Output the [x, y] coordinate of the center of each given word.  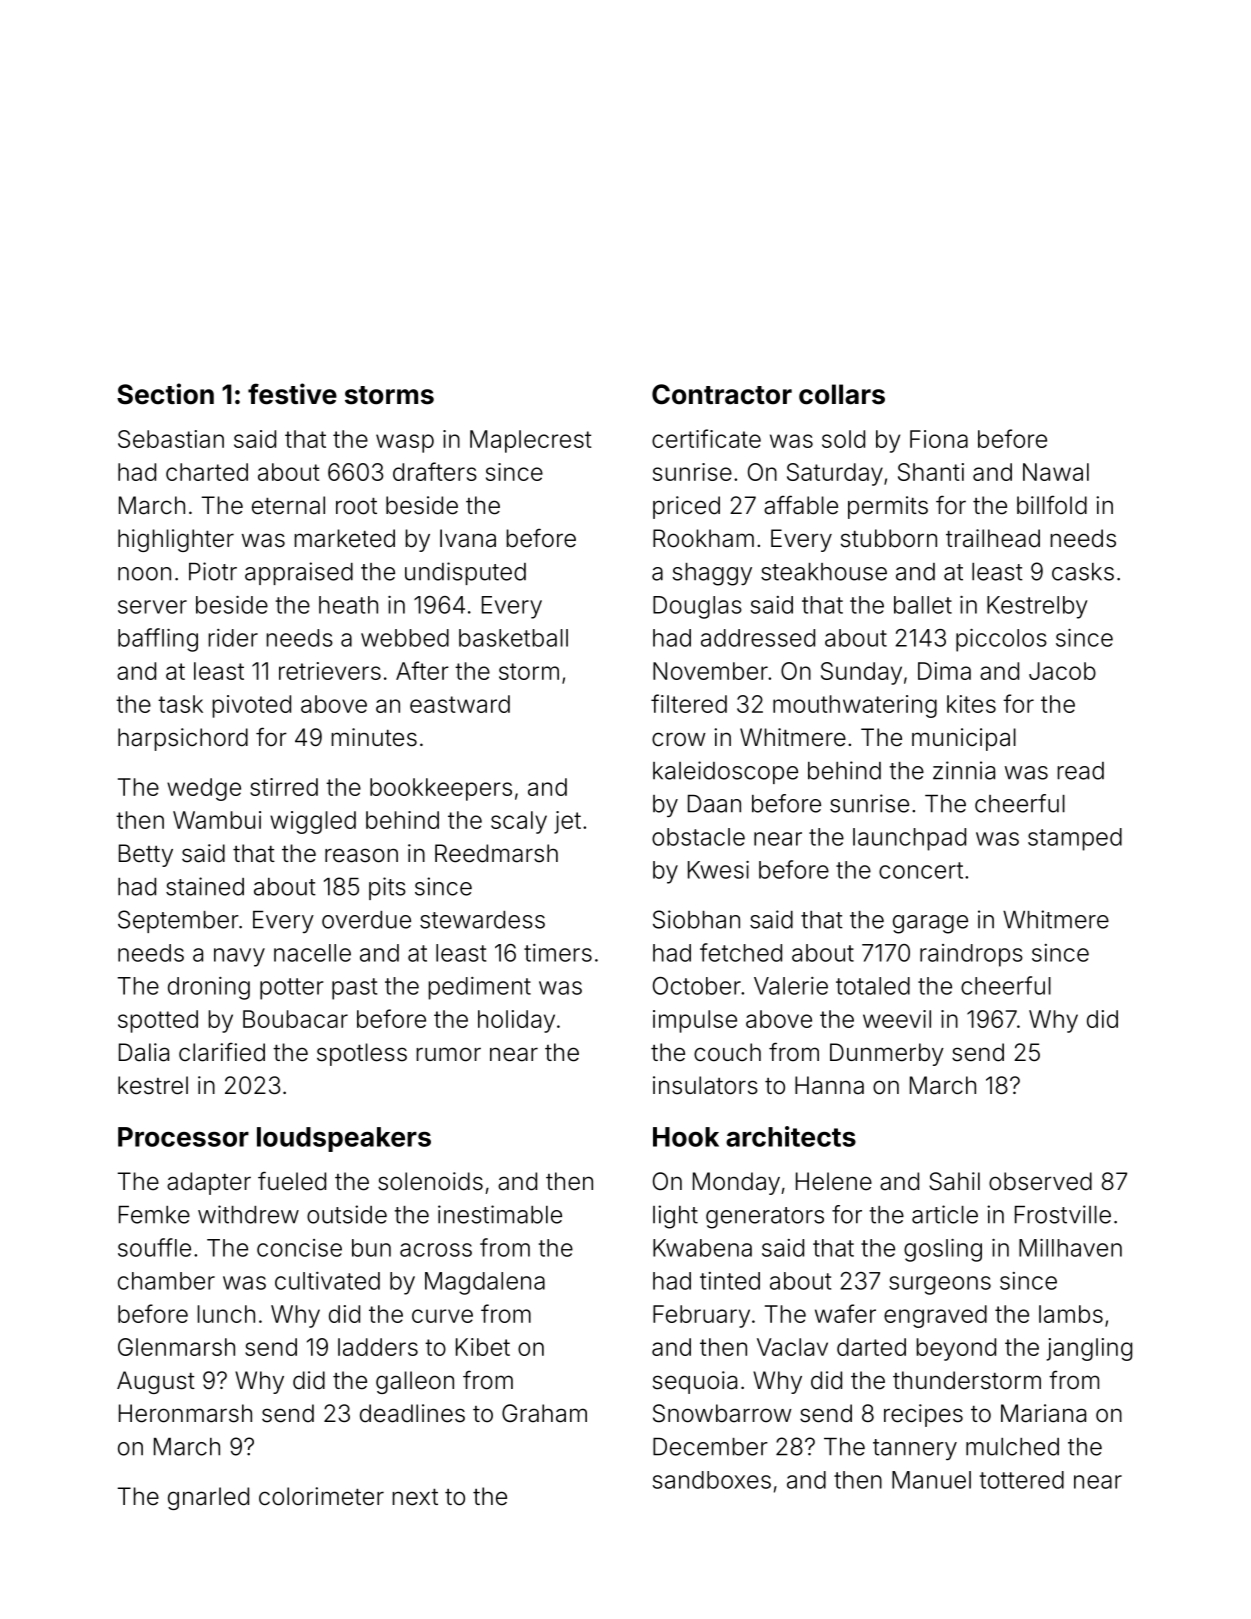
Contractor [722, 394]
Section [165, 394]
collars [842, 394]
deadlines [412, 1413]
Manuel [931, 1480]
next [415, 1497]
